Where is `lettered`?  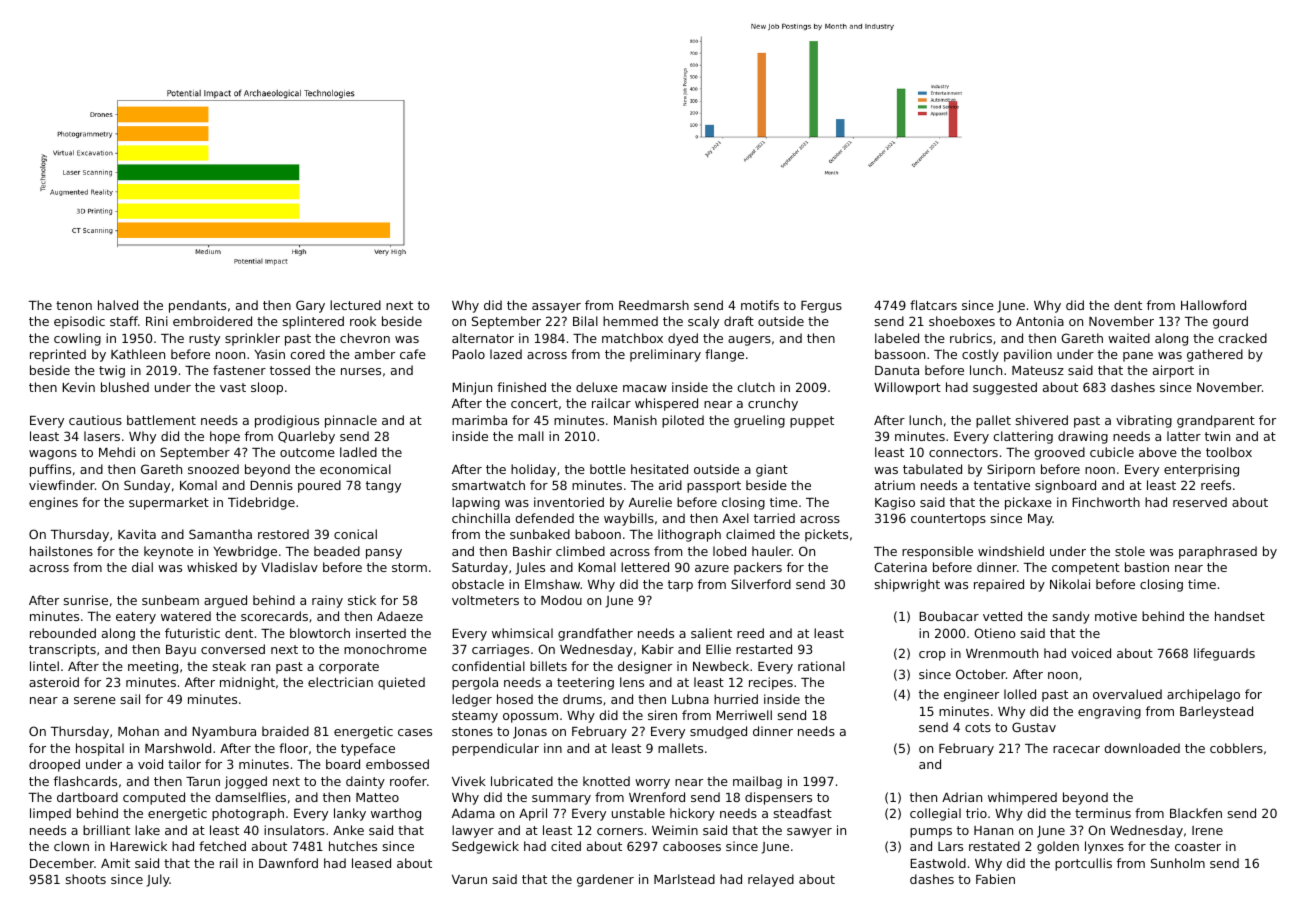 lettered is located at coordinates (645, 567).
